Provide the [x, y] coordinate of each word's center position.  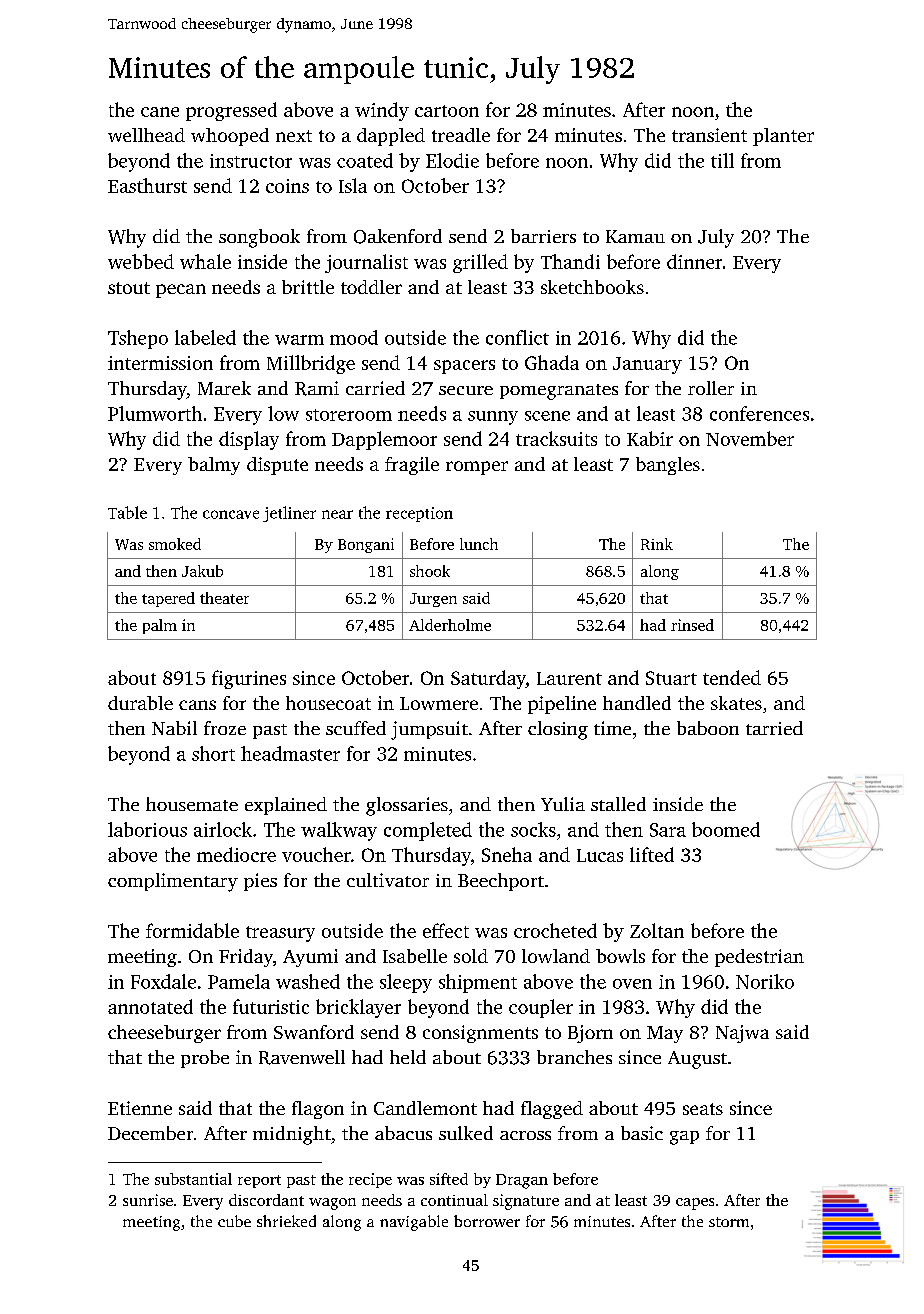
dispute [277, 466]
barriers [543, 236]
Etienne [140, 1108]
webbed [141, 261]
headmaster [290, 753]
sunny [493, 418]
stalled [618, 804]
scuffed [356, 728]
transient [709, 135]
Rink [657, 544]
